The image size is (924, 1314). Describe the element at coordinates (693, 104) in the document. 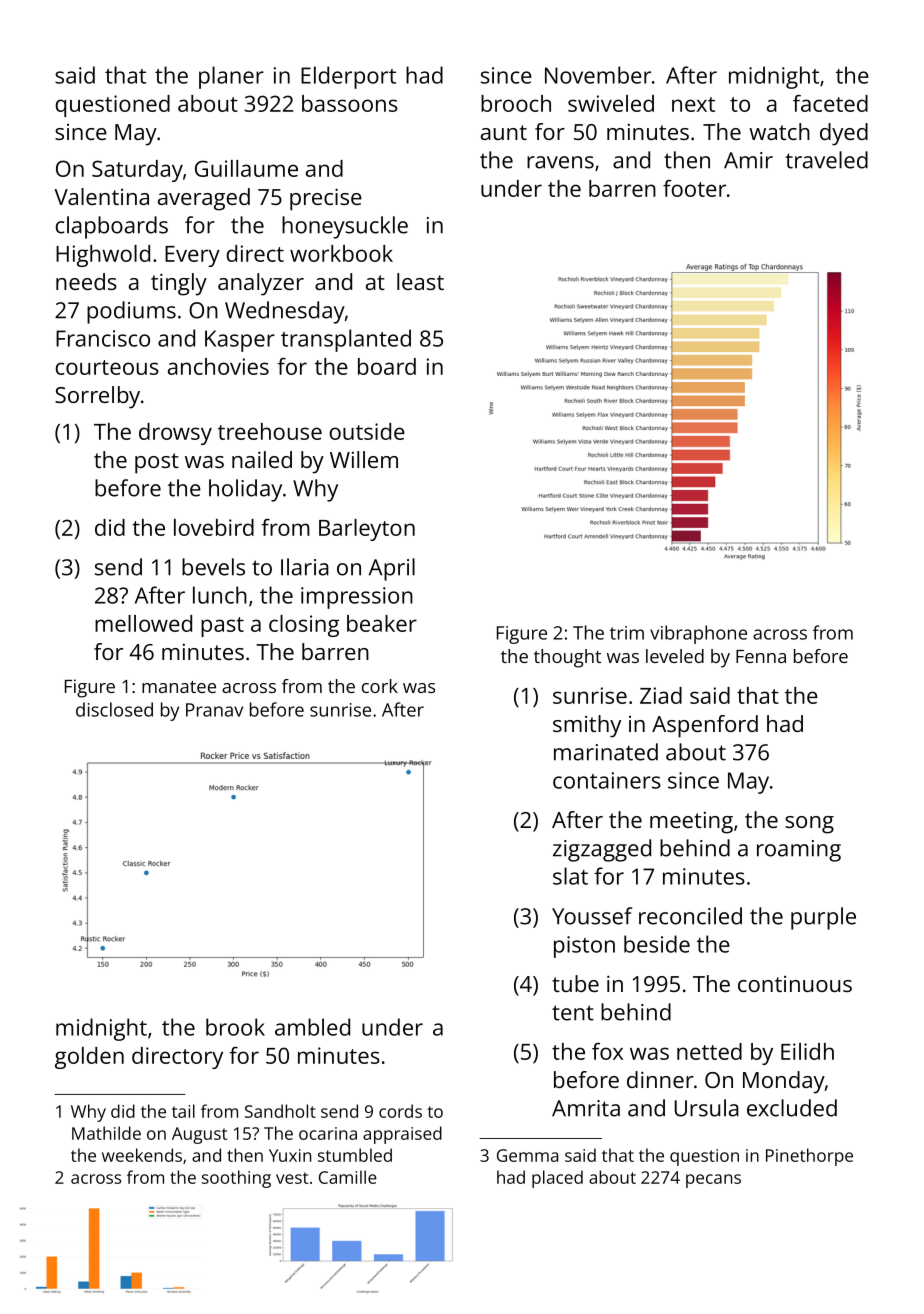

I see `next` at that location.
